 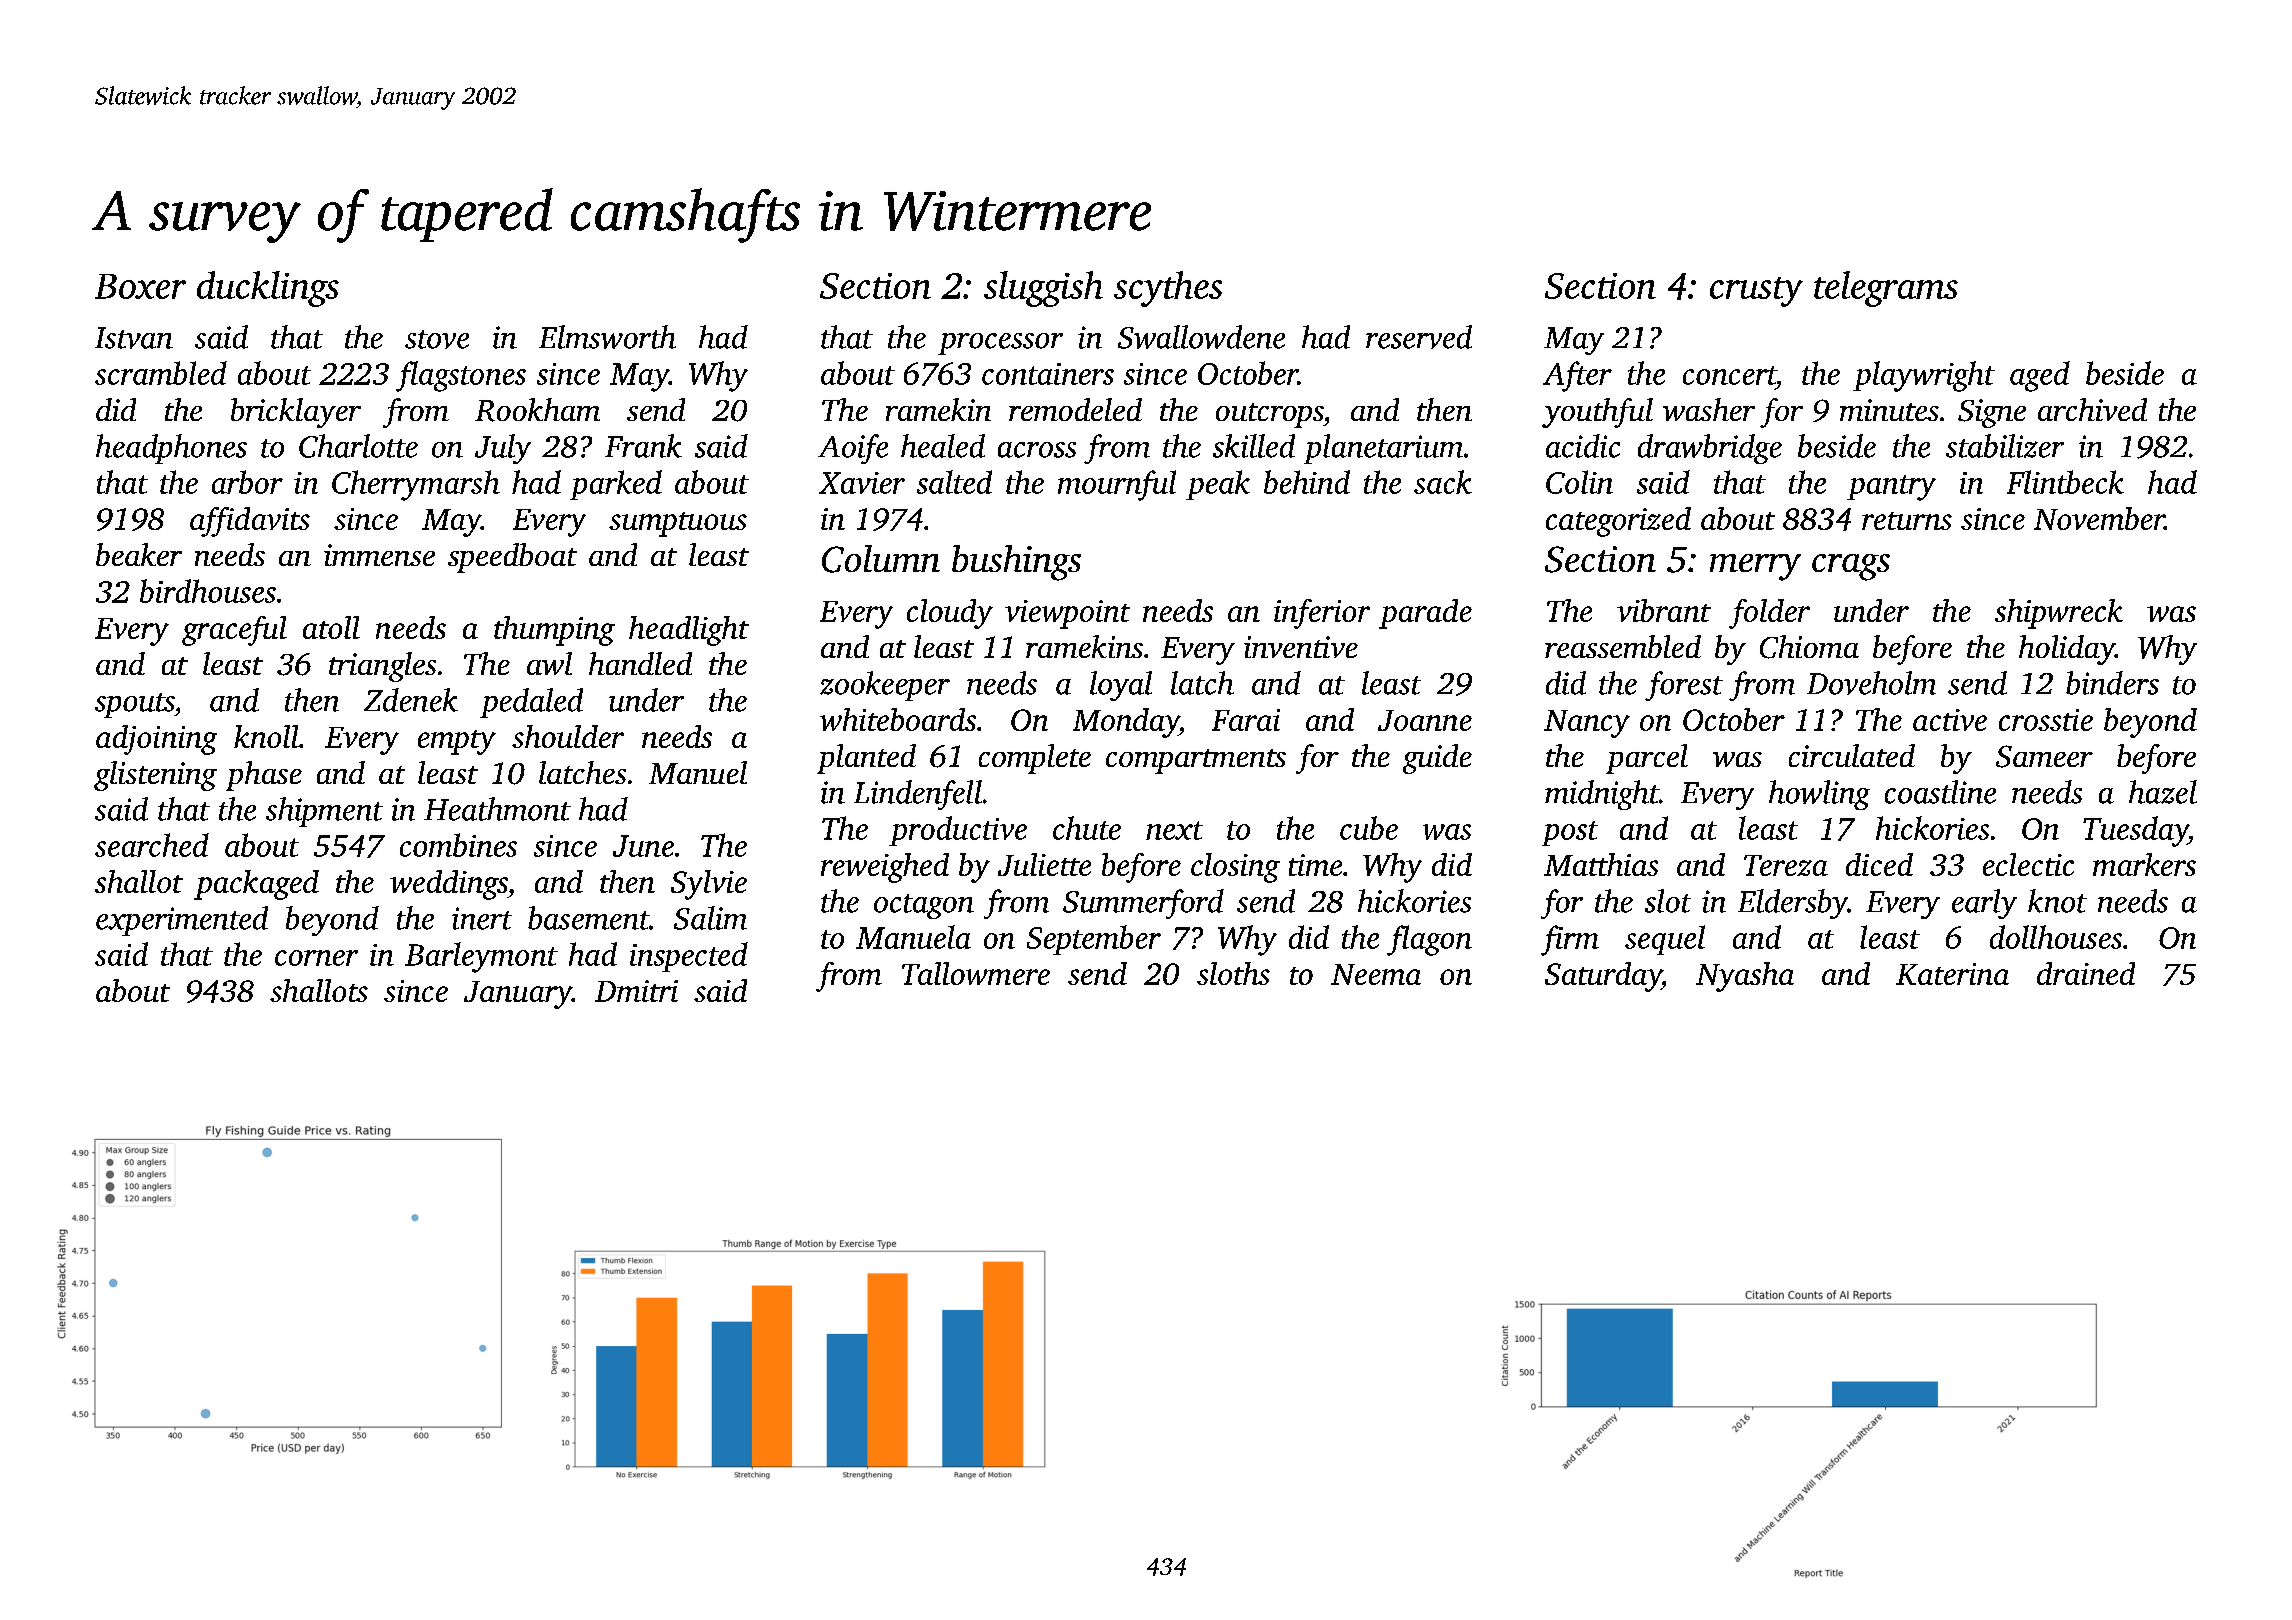 I want to click on crags, so click(x=1851, y=567).
